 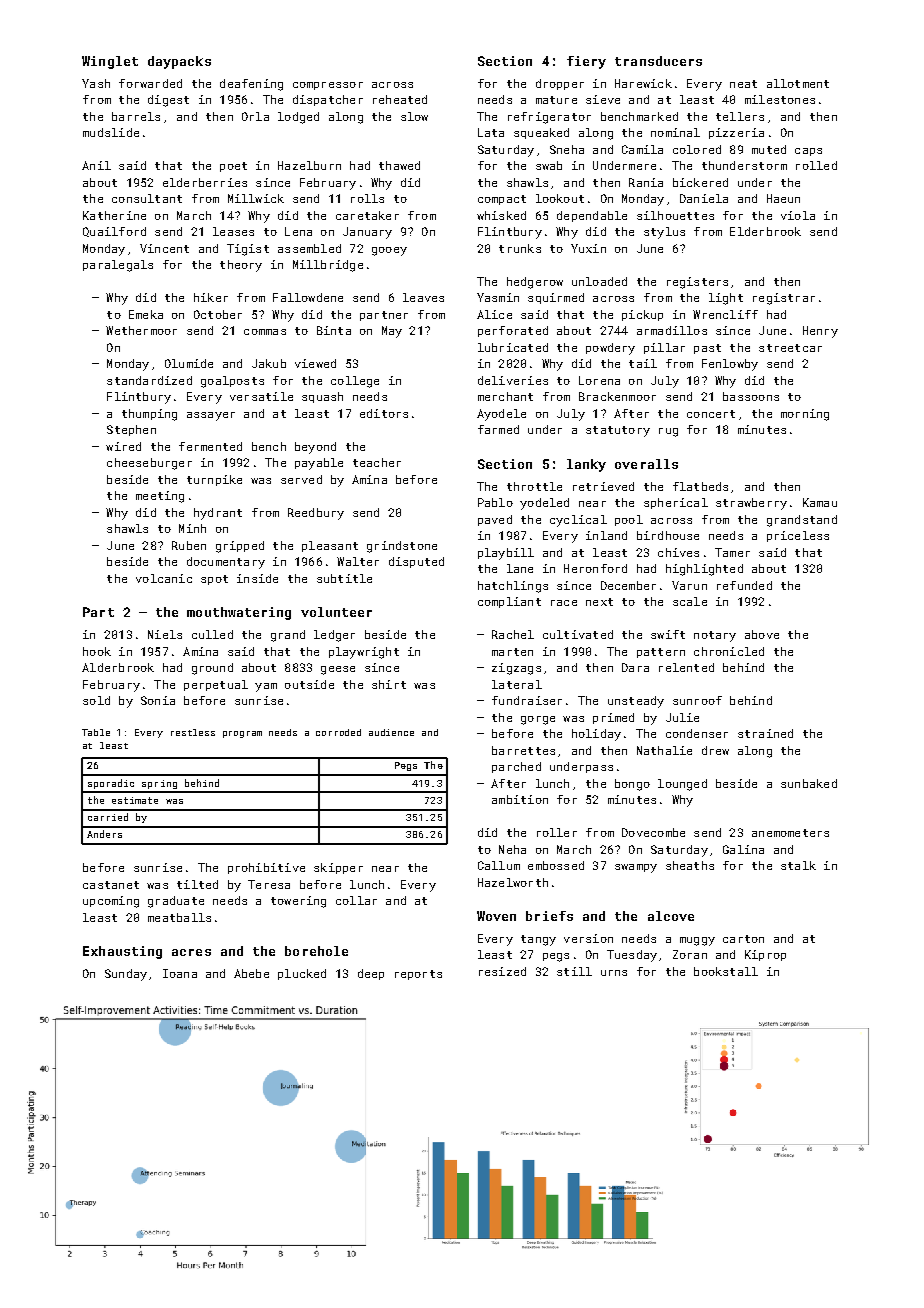 What do you see at coordinates (266, 868) in the document?
I see `prohibitive` at bounding box center [266, 868].
